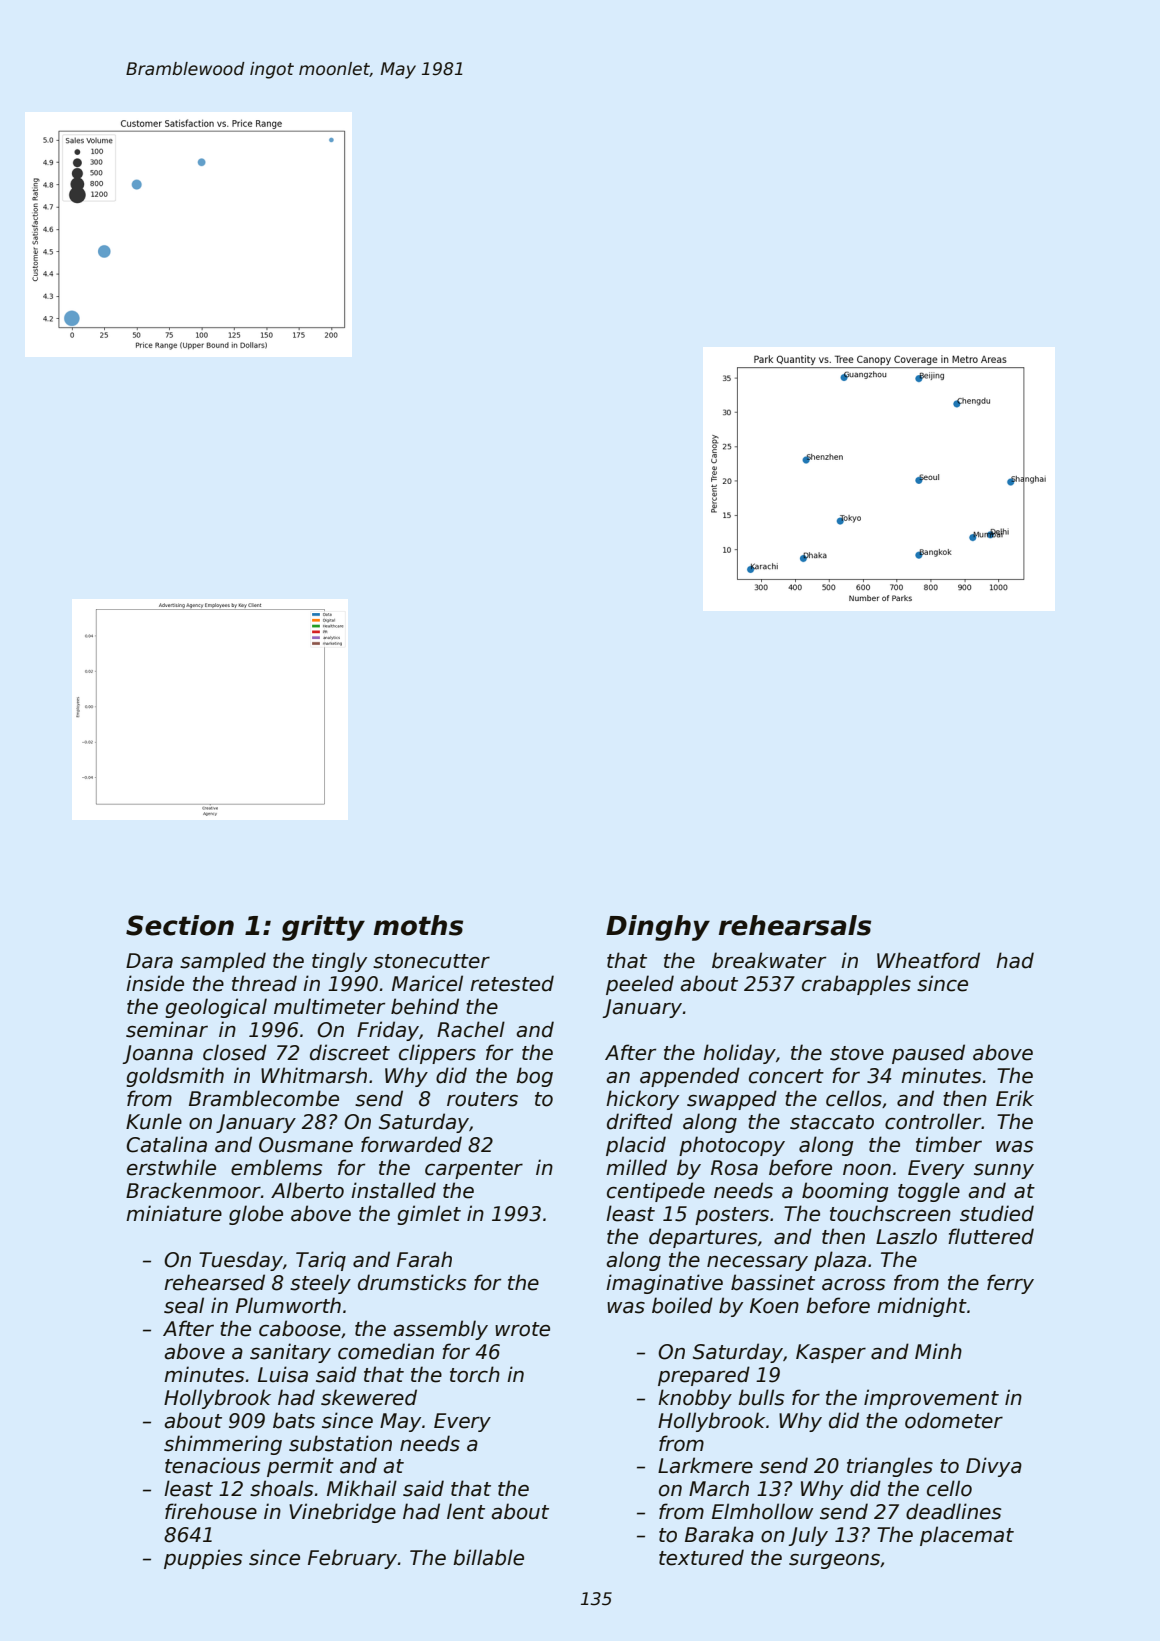 Image resolution: width=1160 pixels, height=1641 pixels. I want to click on boiled, so click(682, 1305).
